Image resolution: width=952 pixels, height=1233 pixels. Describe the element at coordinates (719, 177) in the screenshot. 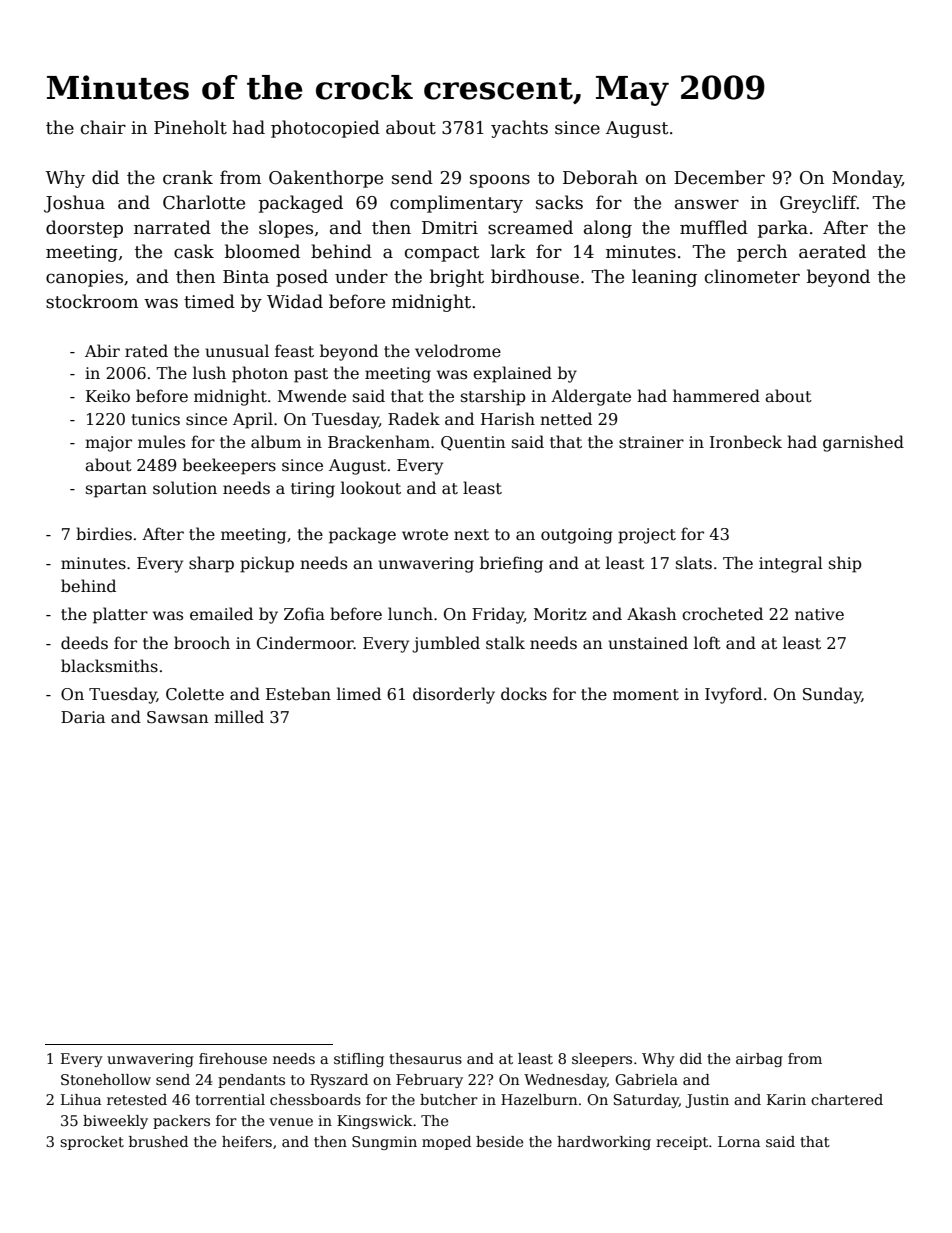

I see `December` at that location.
